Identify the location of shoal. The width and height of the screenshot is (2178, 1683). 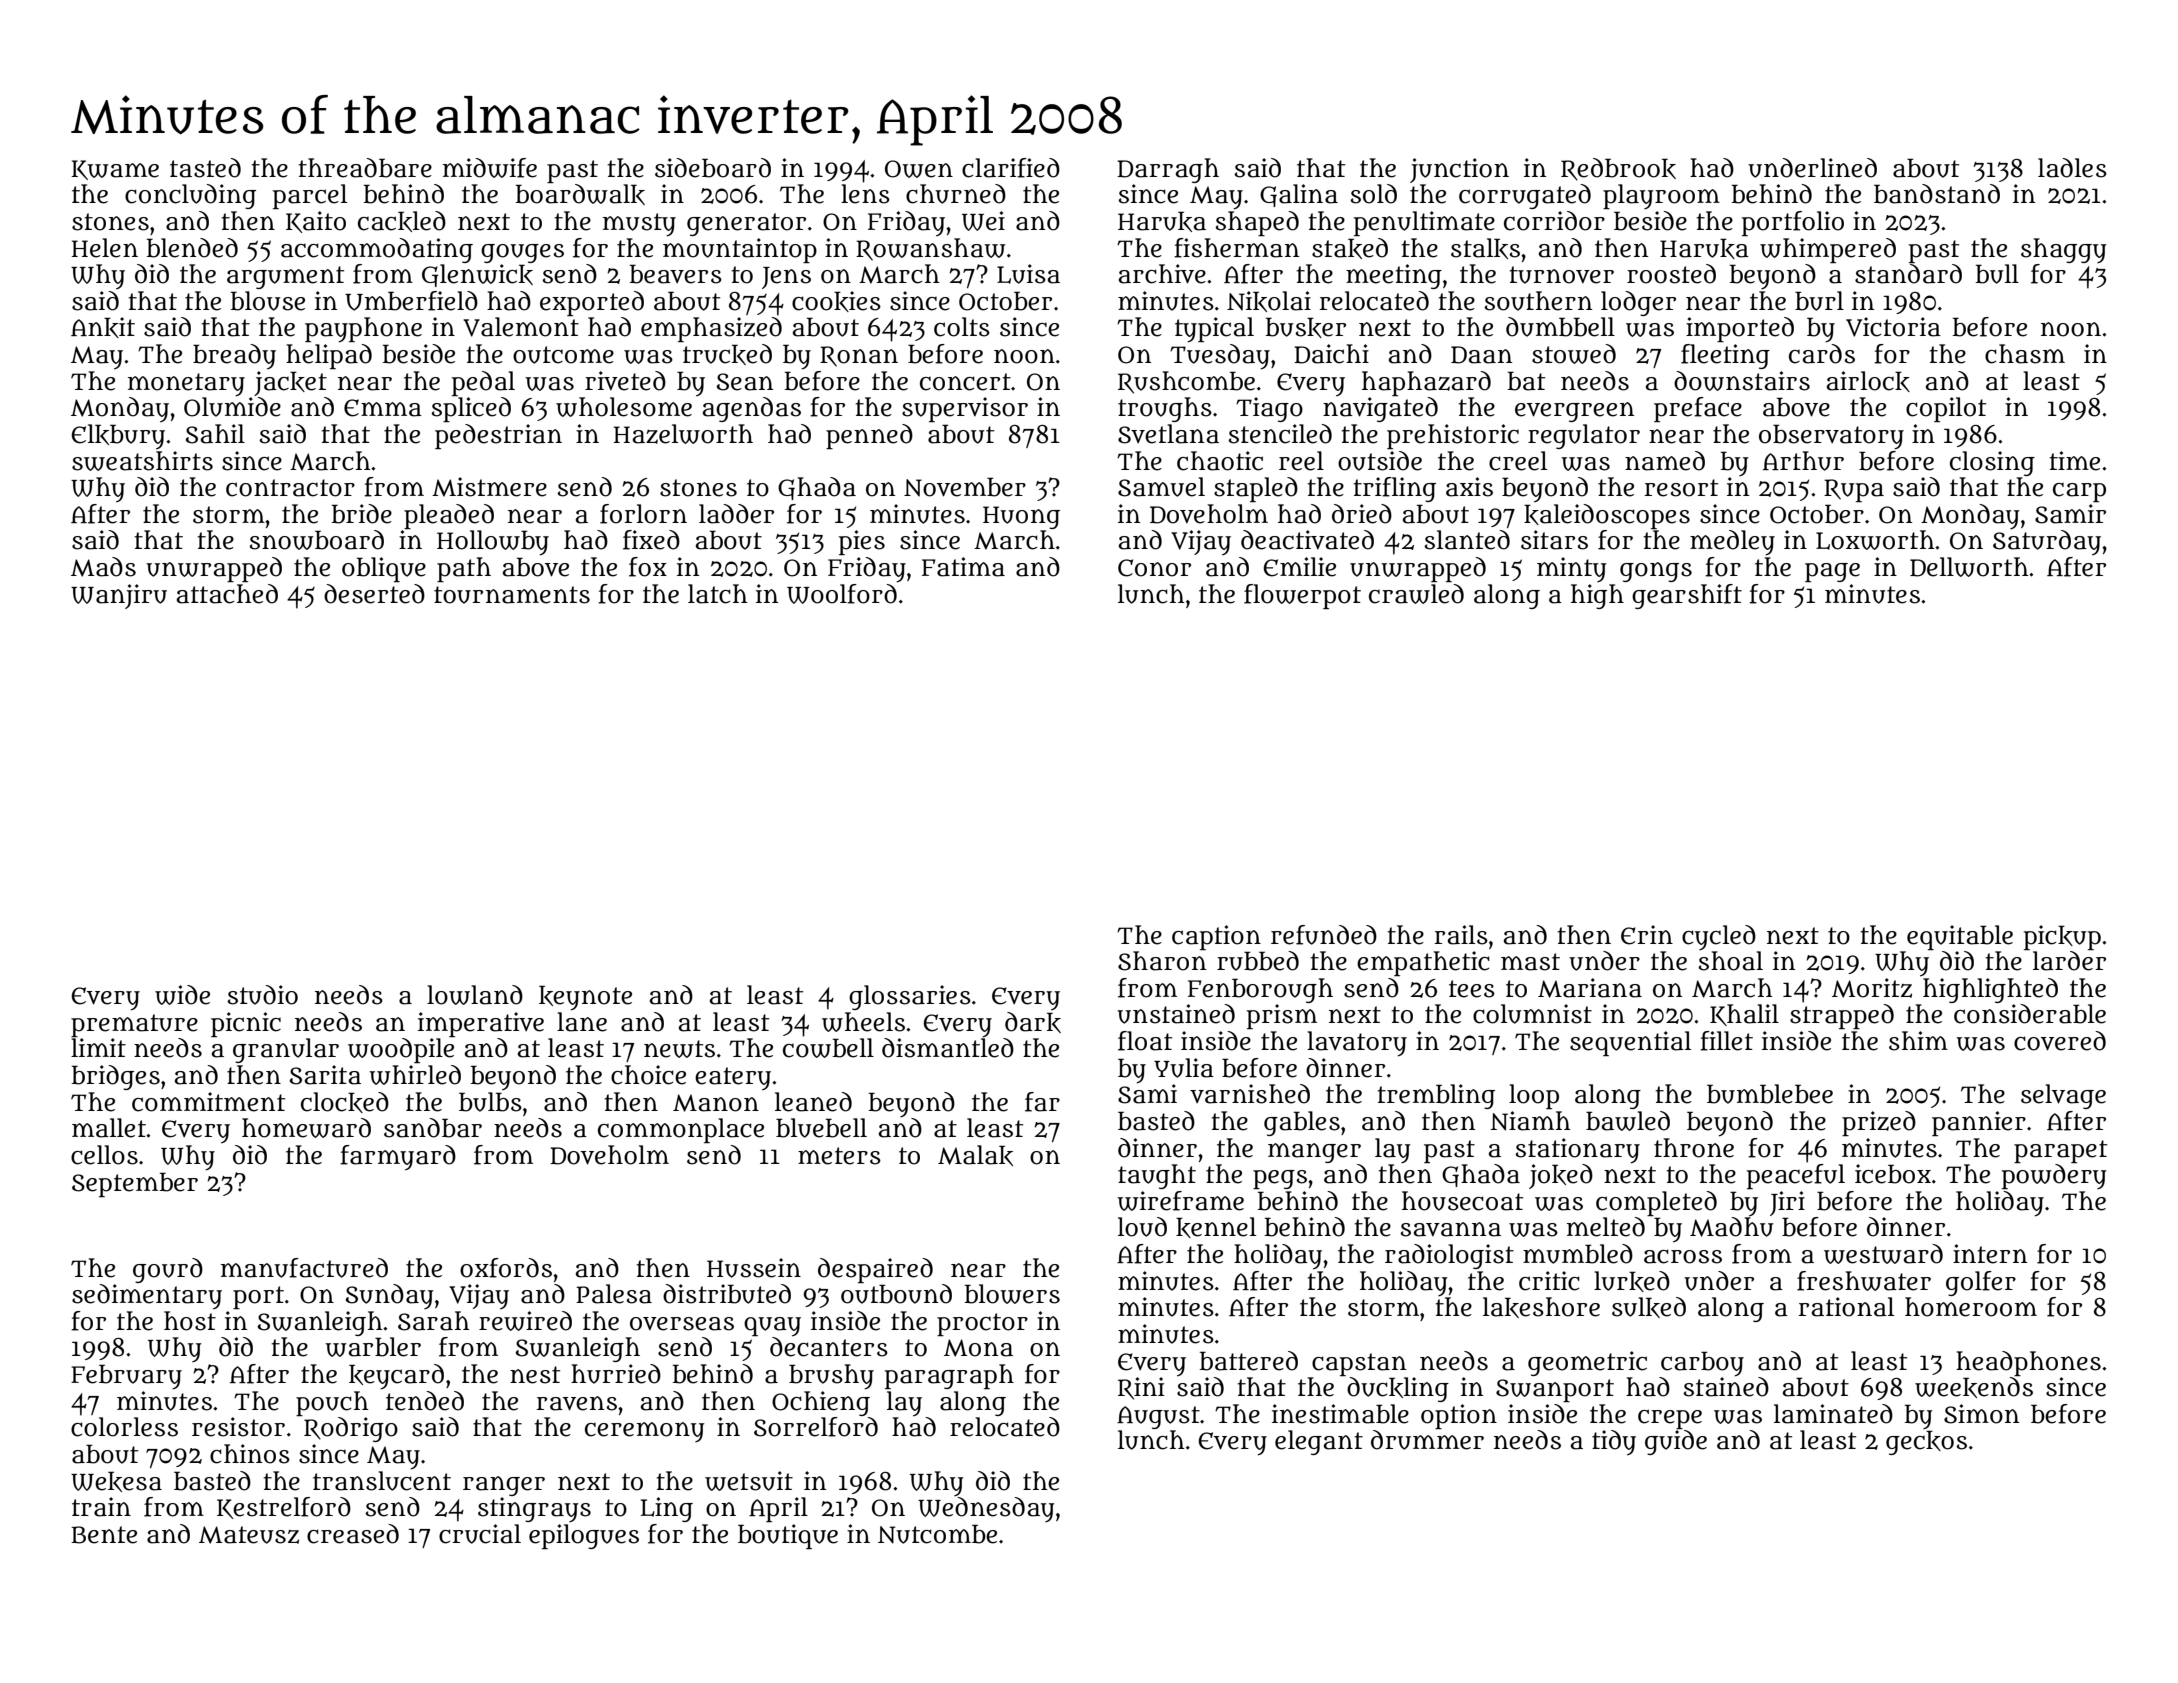
(1730, 961).
